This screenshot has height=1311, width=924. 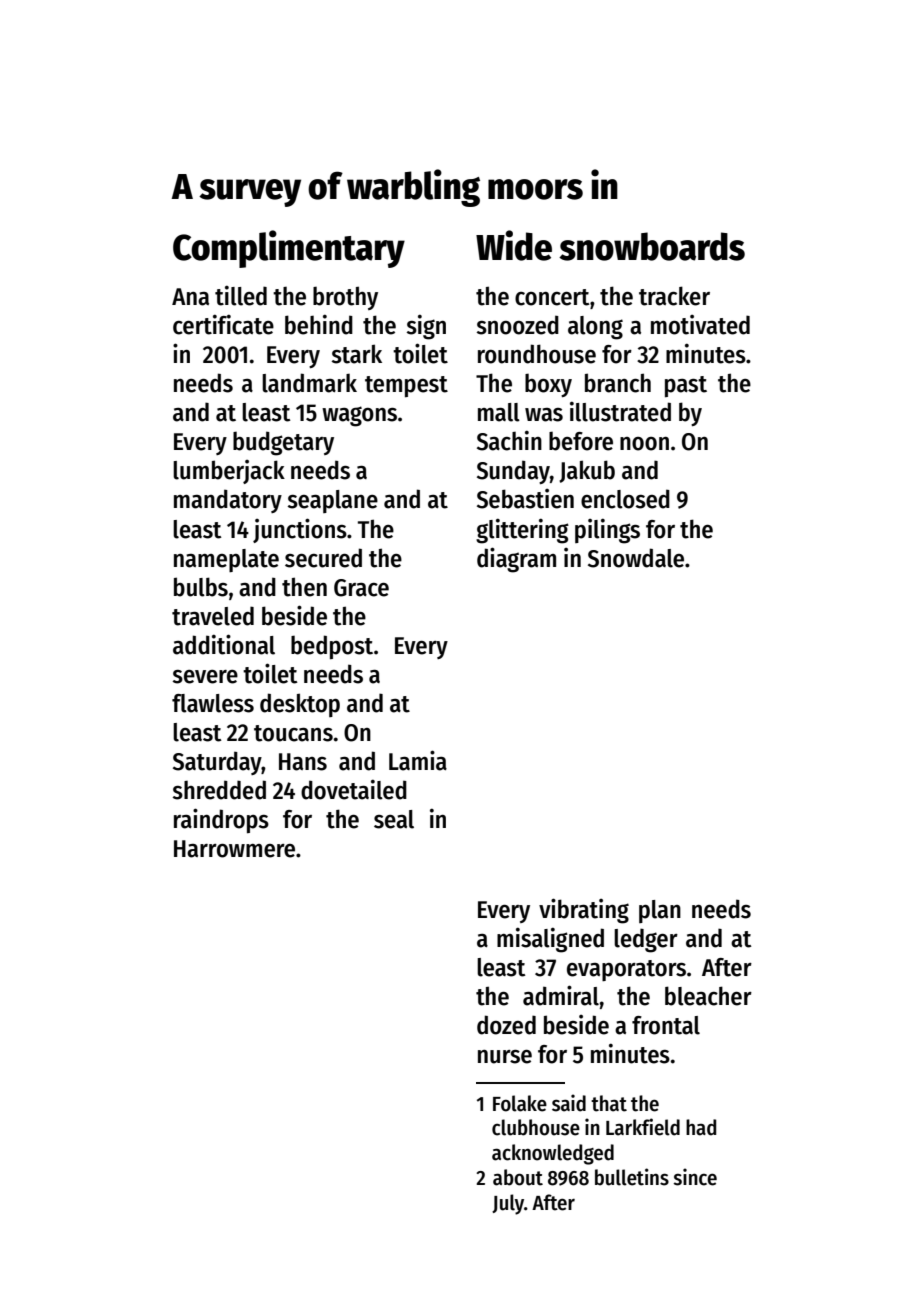 What do you see at coordinates (394, 819) in the screenshot?
I see `seal` at bounding box center [394, 819].
